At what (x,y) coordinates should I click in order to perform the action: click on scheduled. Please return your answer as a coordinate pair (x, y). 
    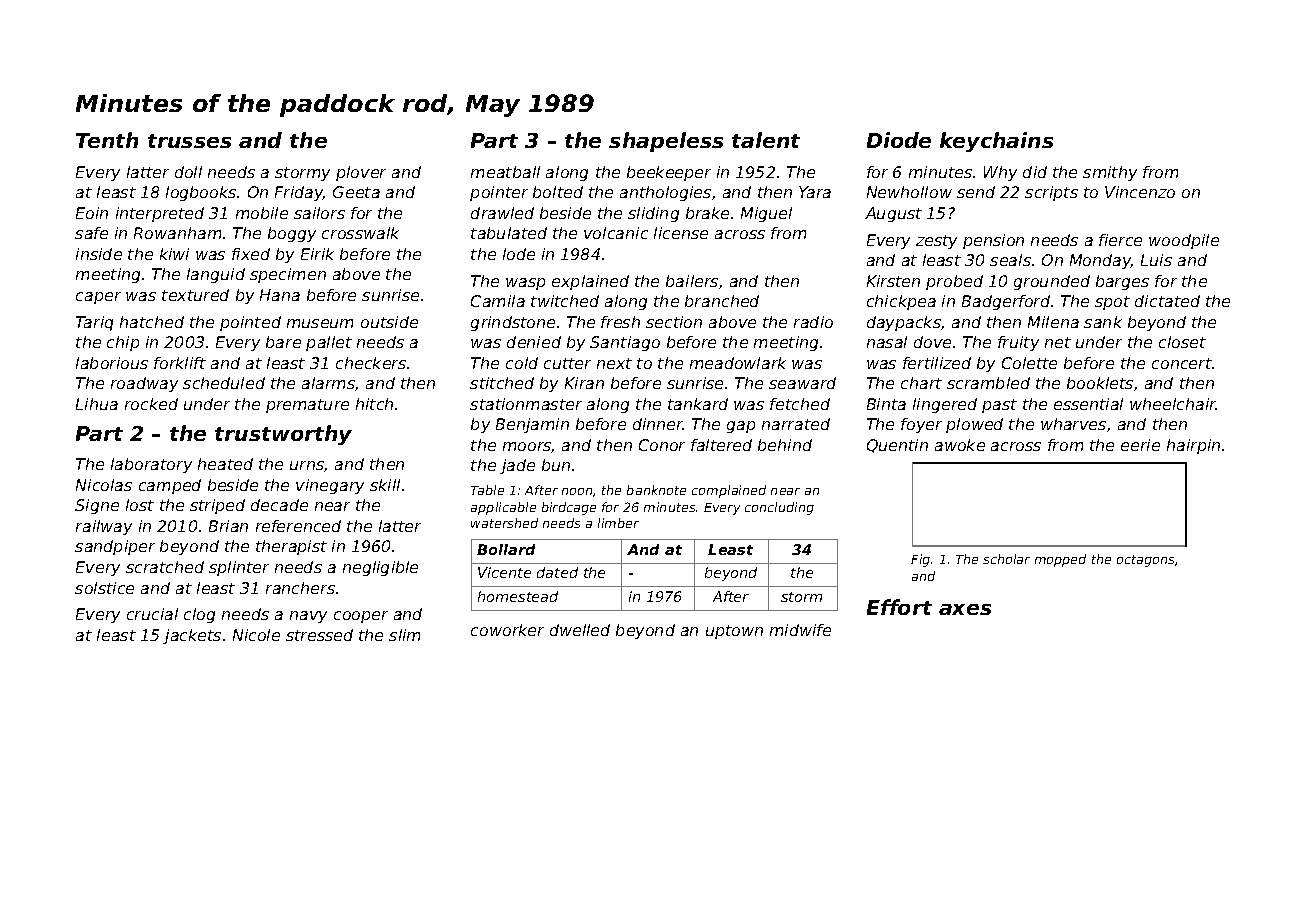
    Looking at the image, I should click on (224, 383).
